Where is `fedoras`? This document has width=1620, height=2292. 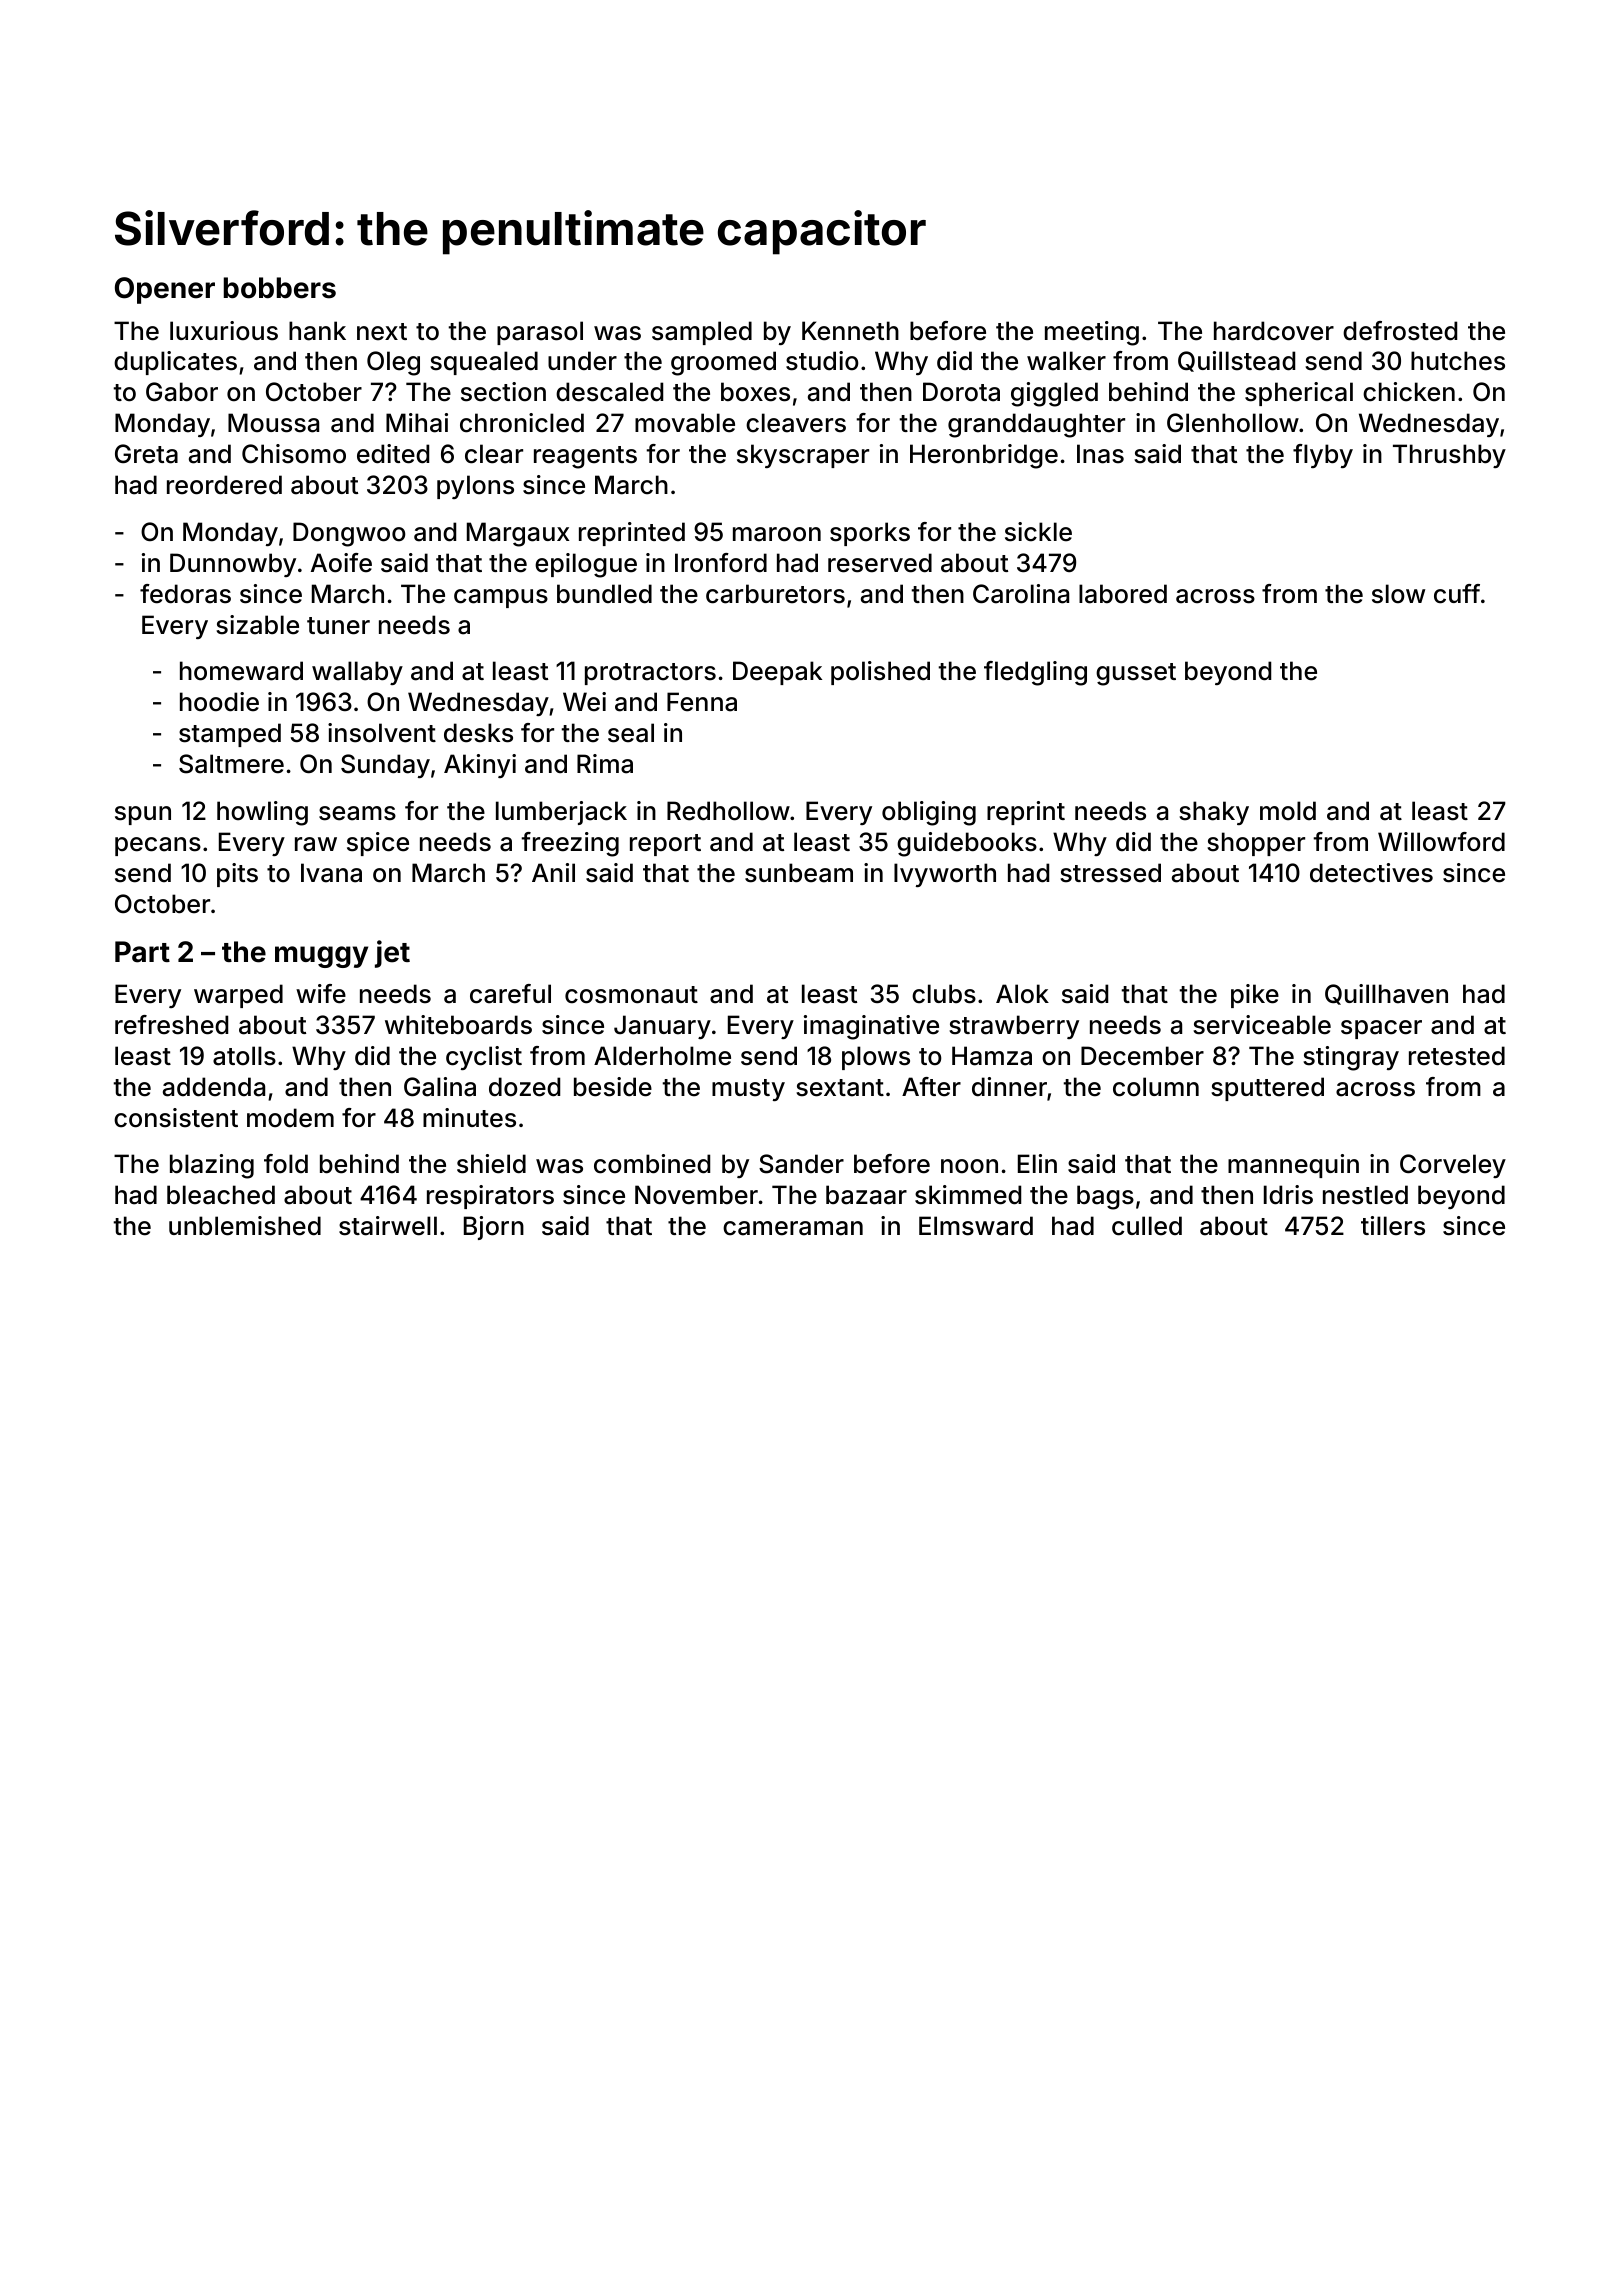 fedoras is located at coordinates (185, 594).
